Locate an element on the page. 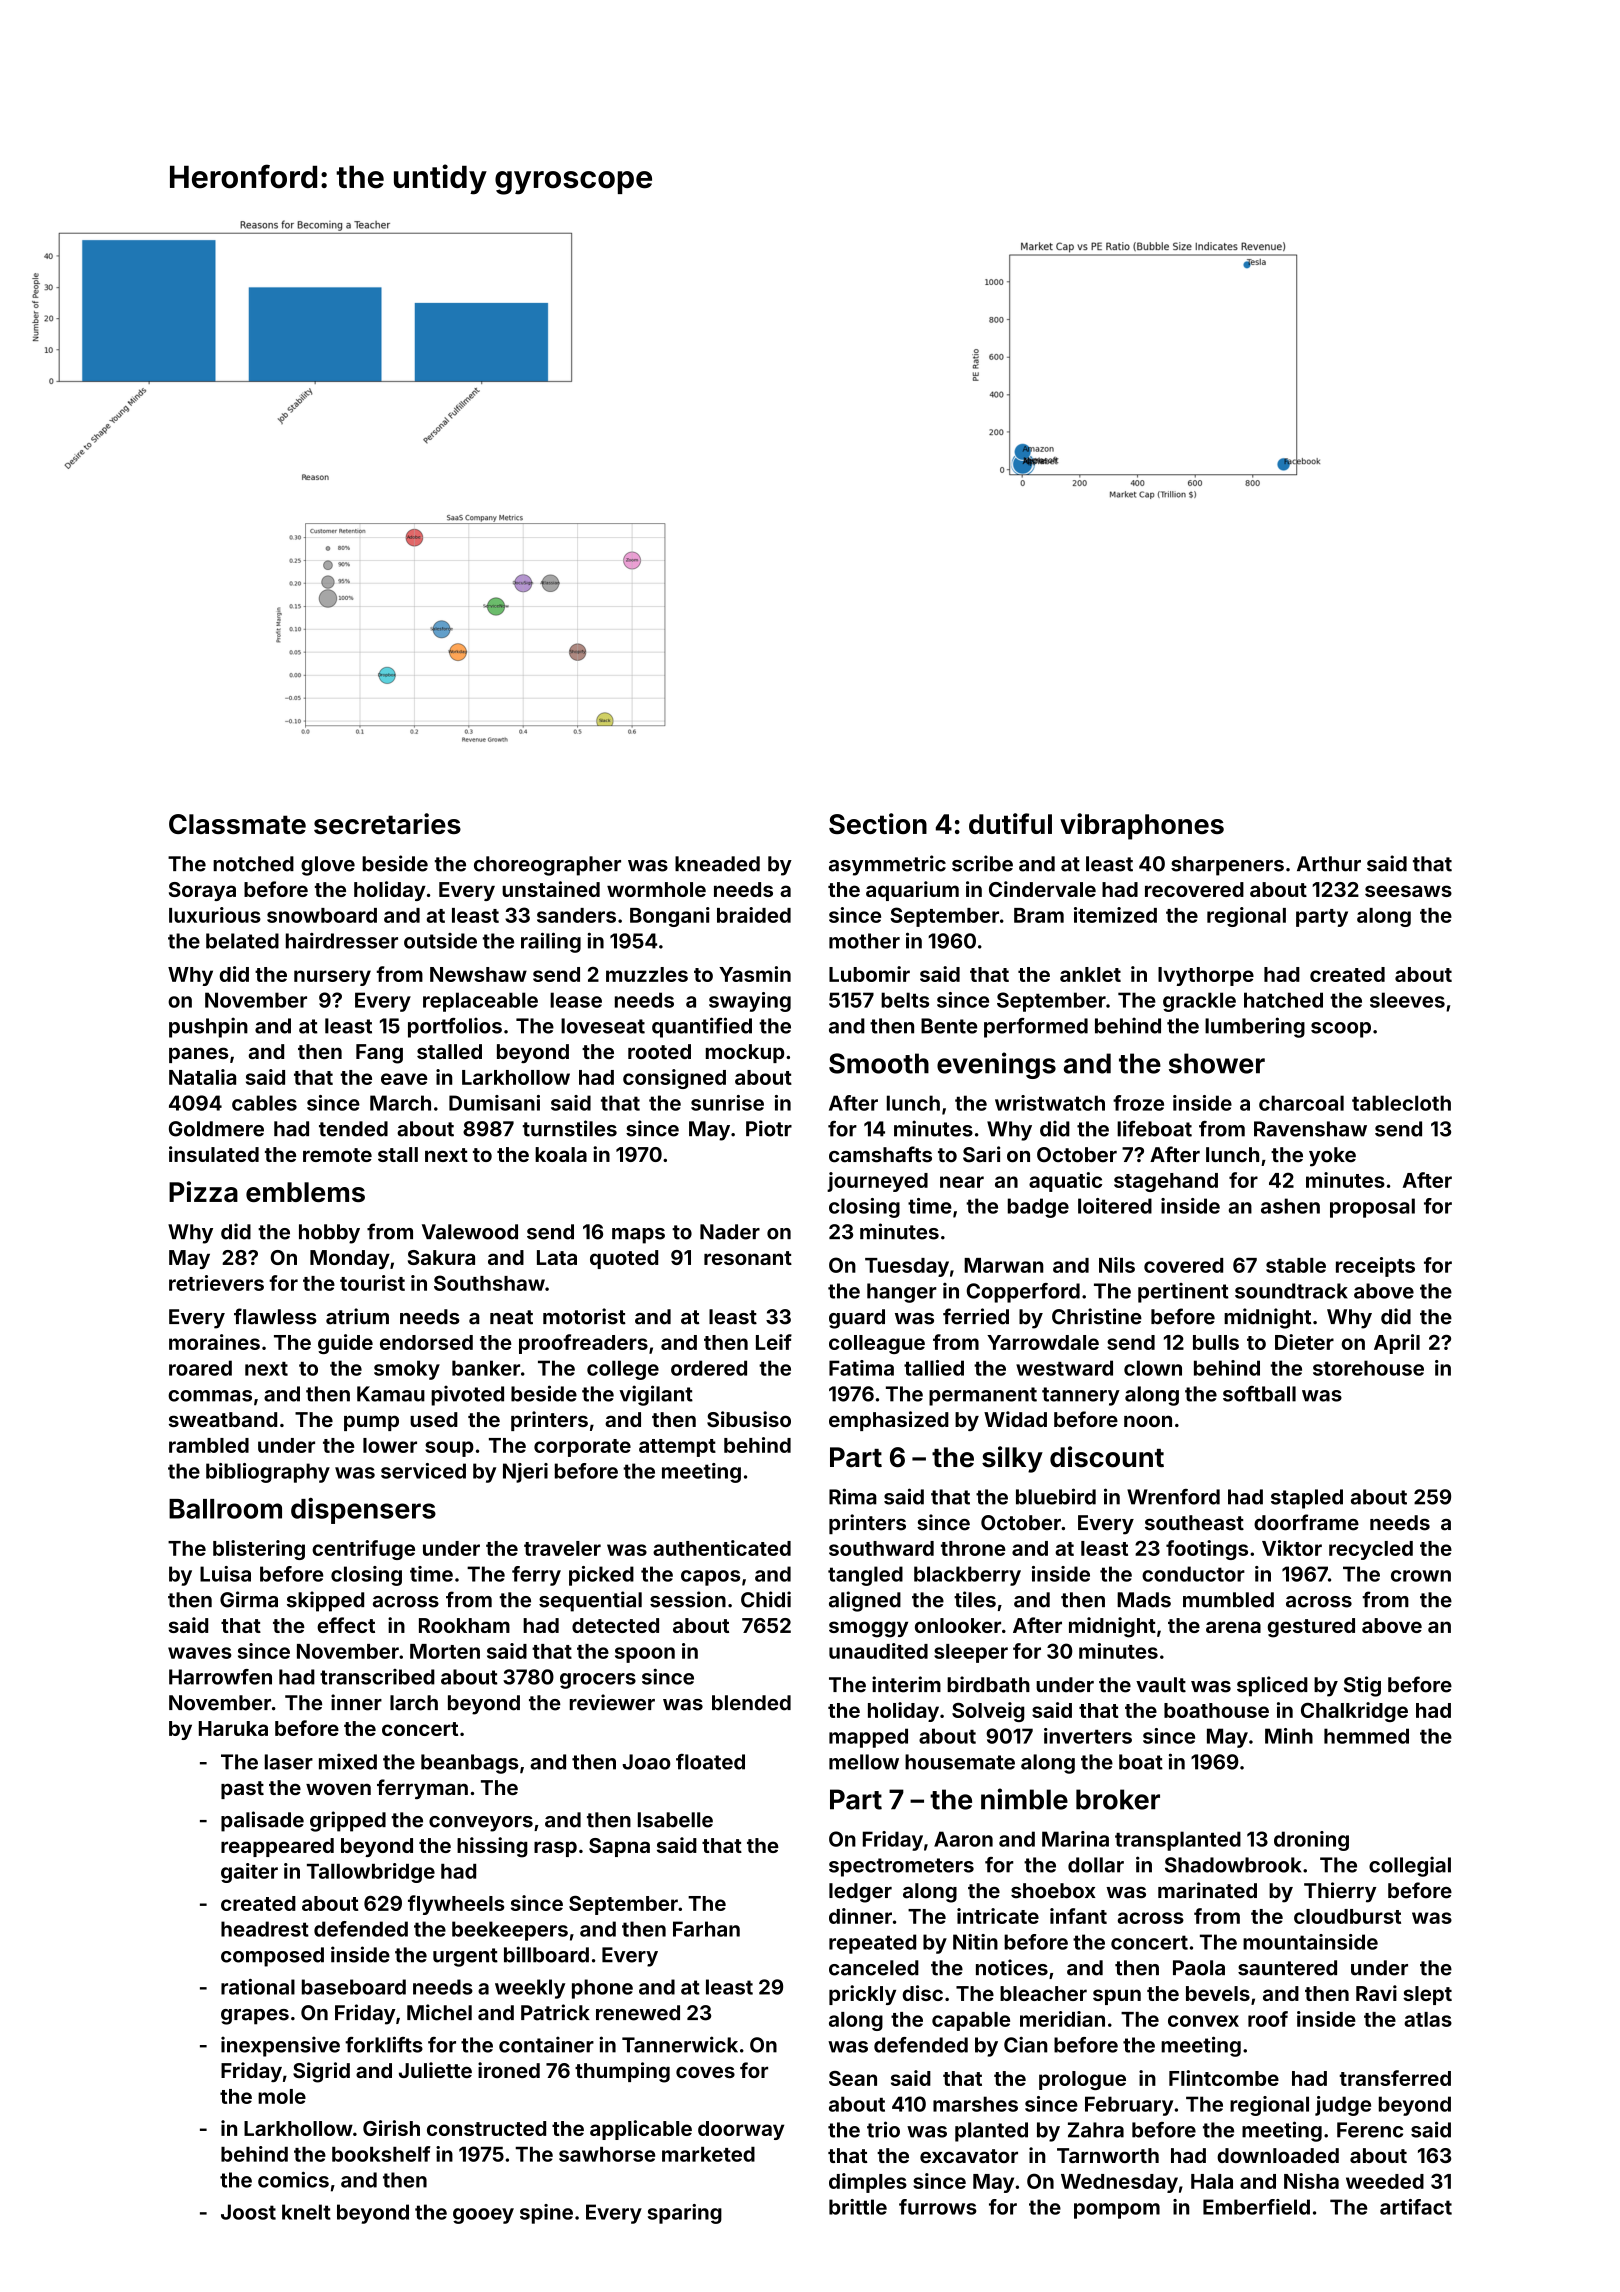 The width and height of the page is (1620, 2292). seesaws is located at coordinates (1408, 891).
